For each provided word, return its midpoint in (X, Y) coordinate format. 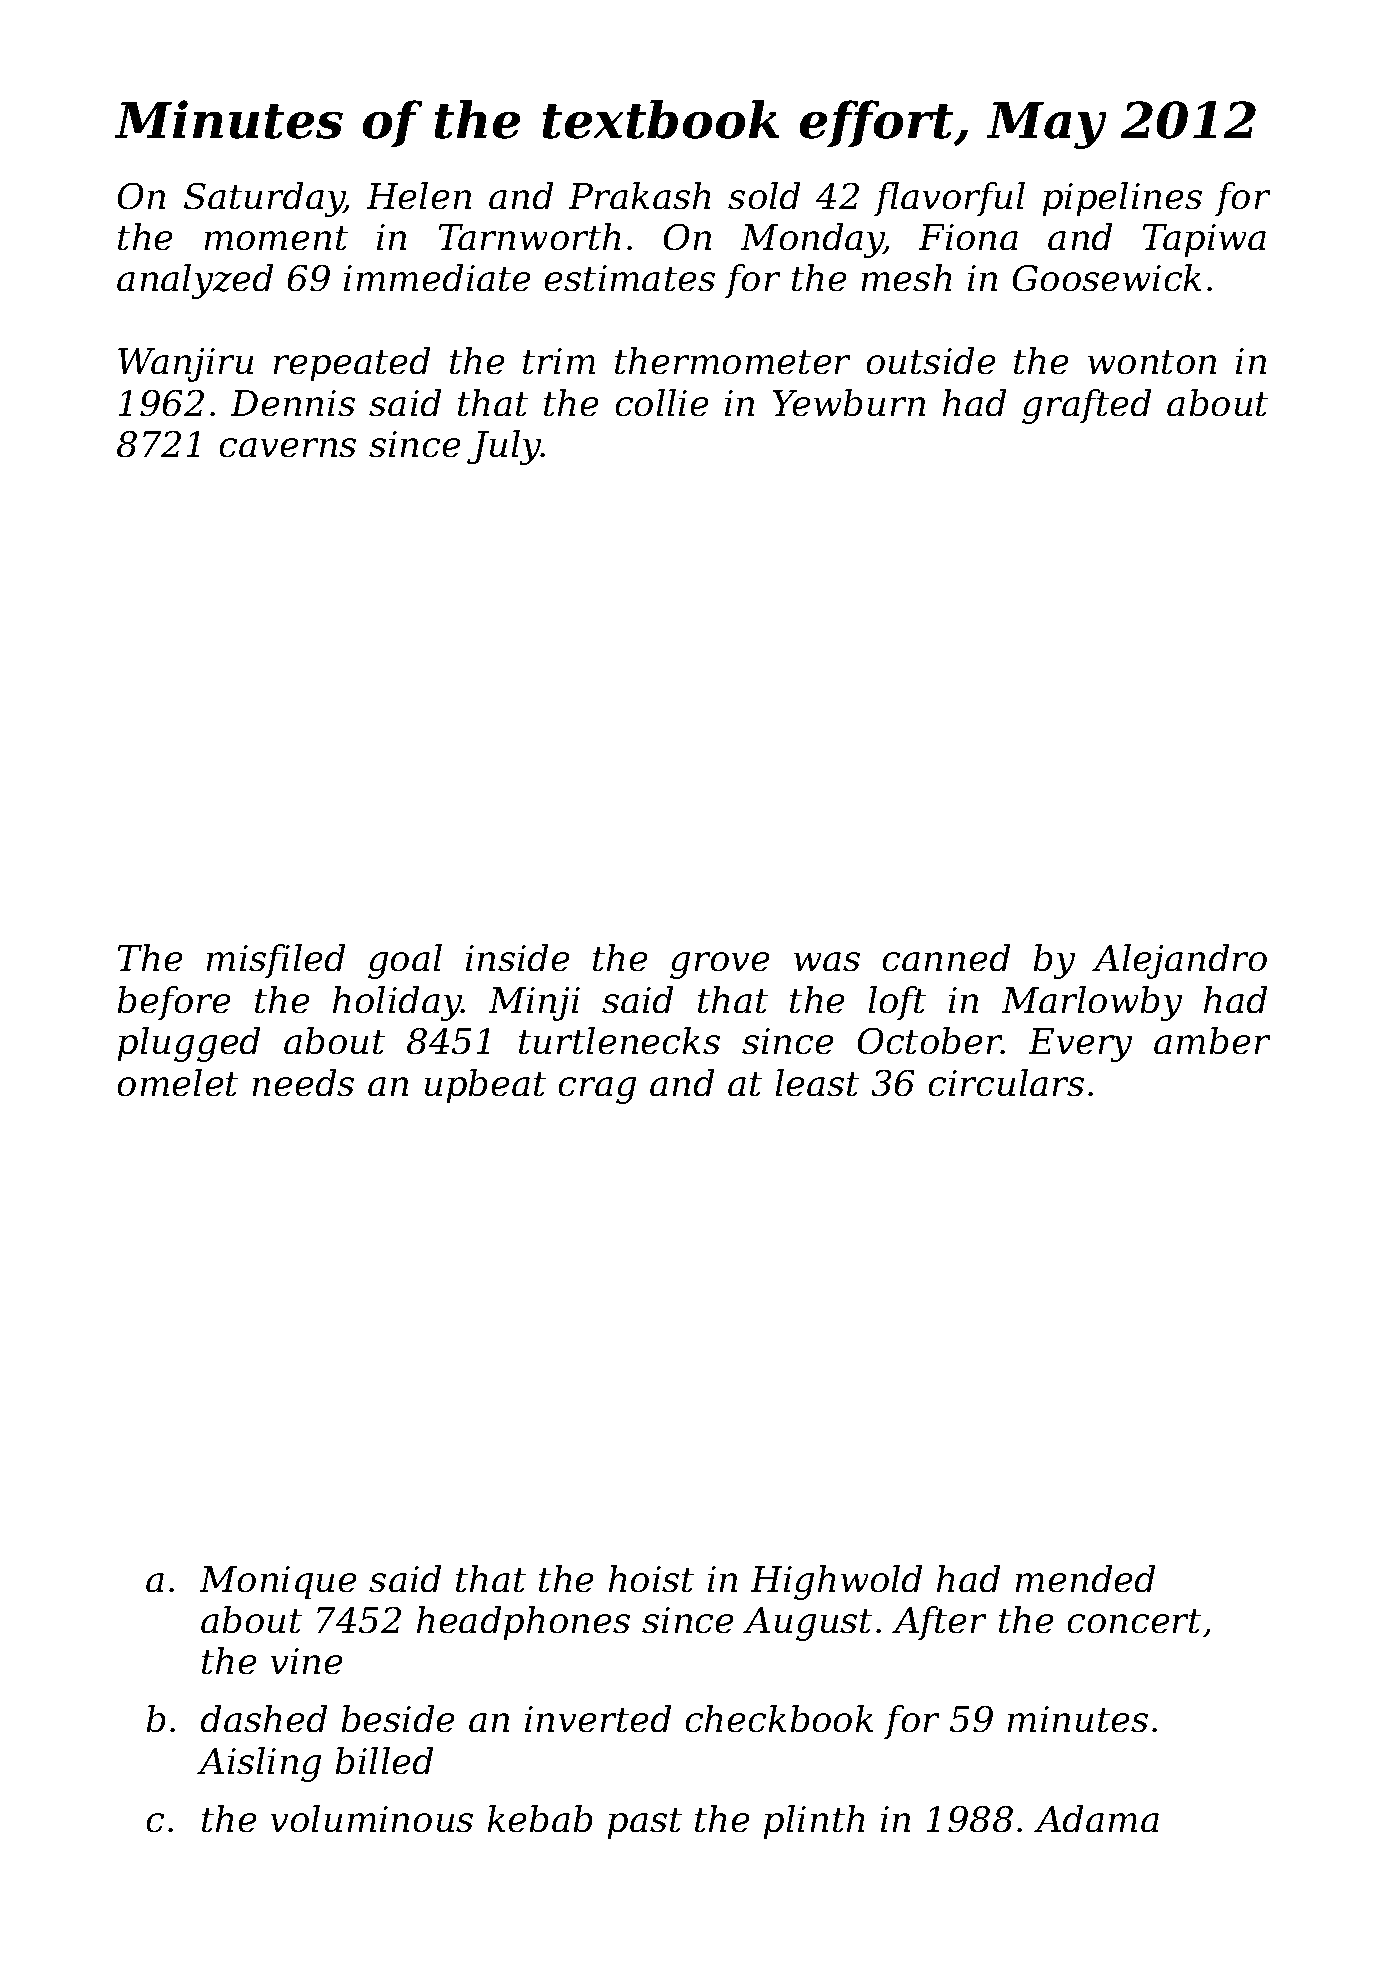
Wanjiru (185, 365)
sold (764, 196)
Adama (1096, 1819)
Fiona (968, 237)
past (644, 1824)
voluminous (371, 1819)
